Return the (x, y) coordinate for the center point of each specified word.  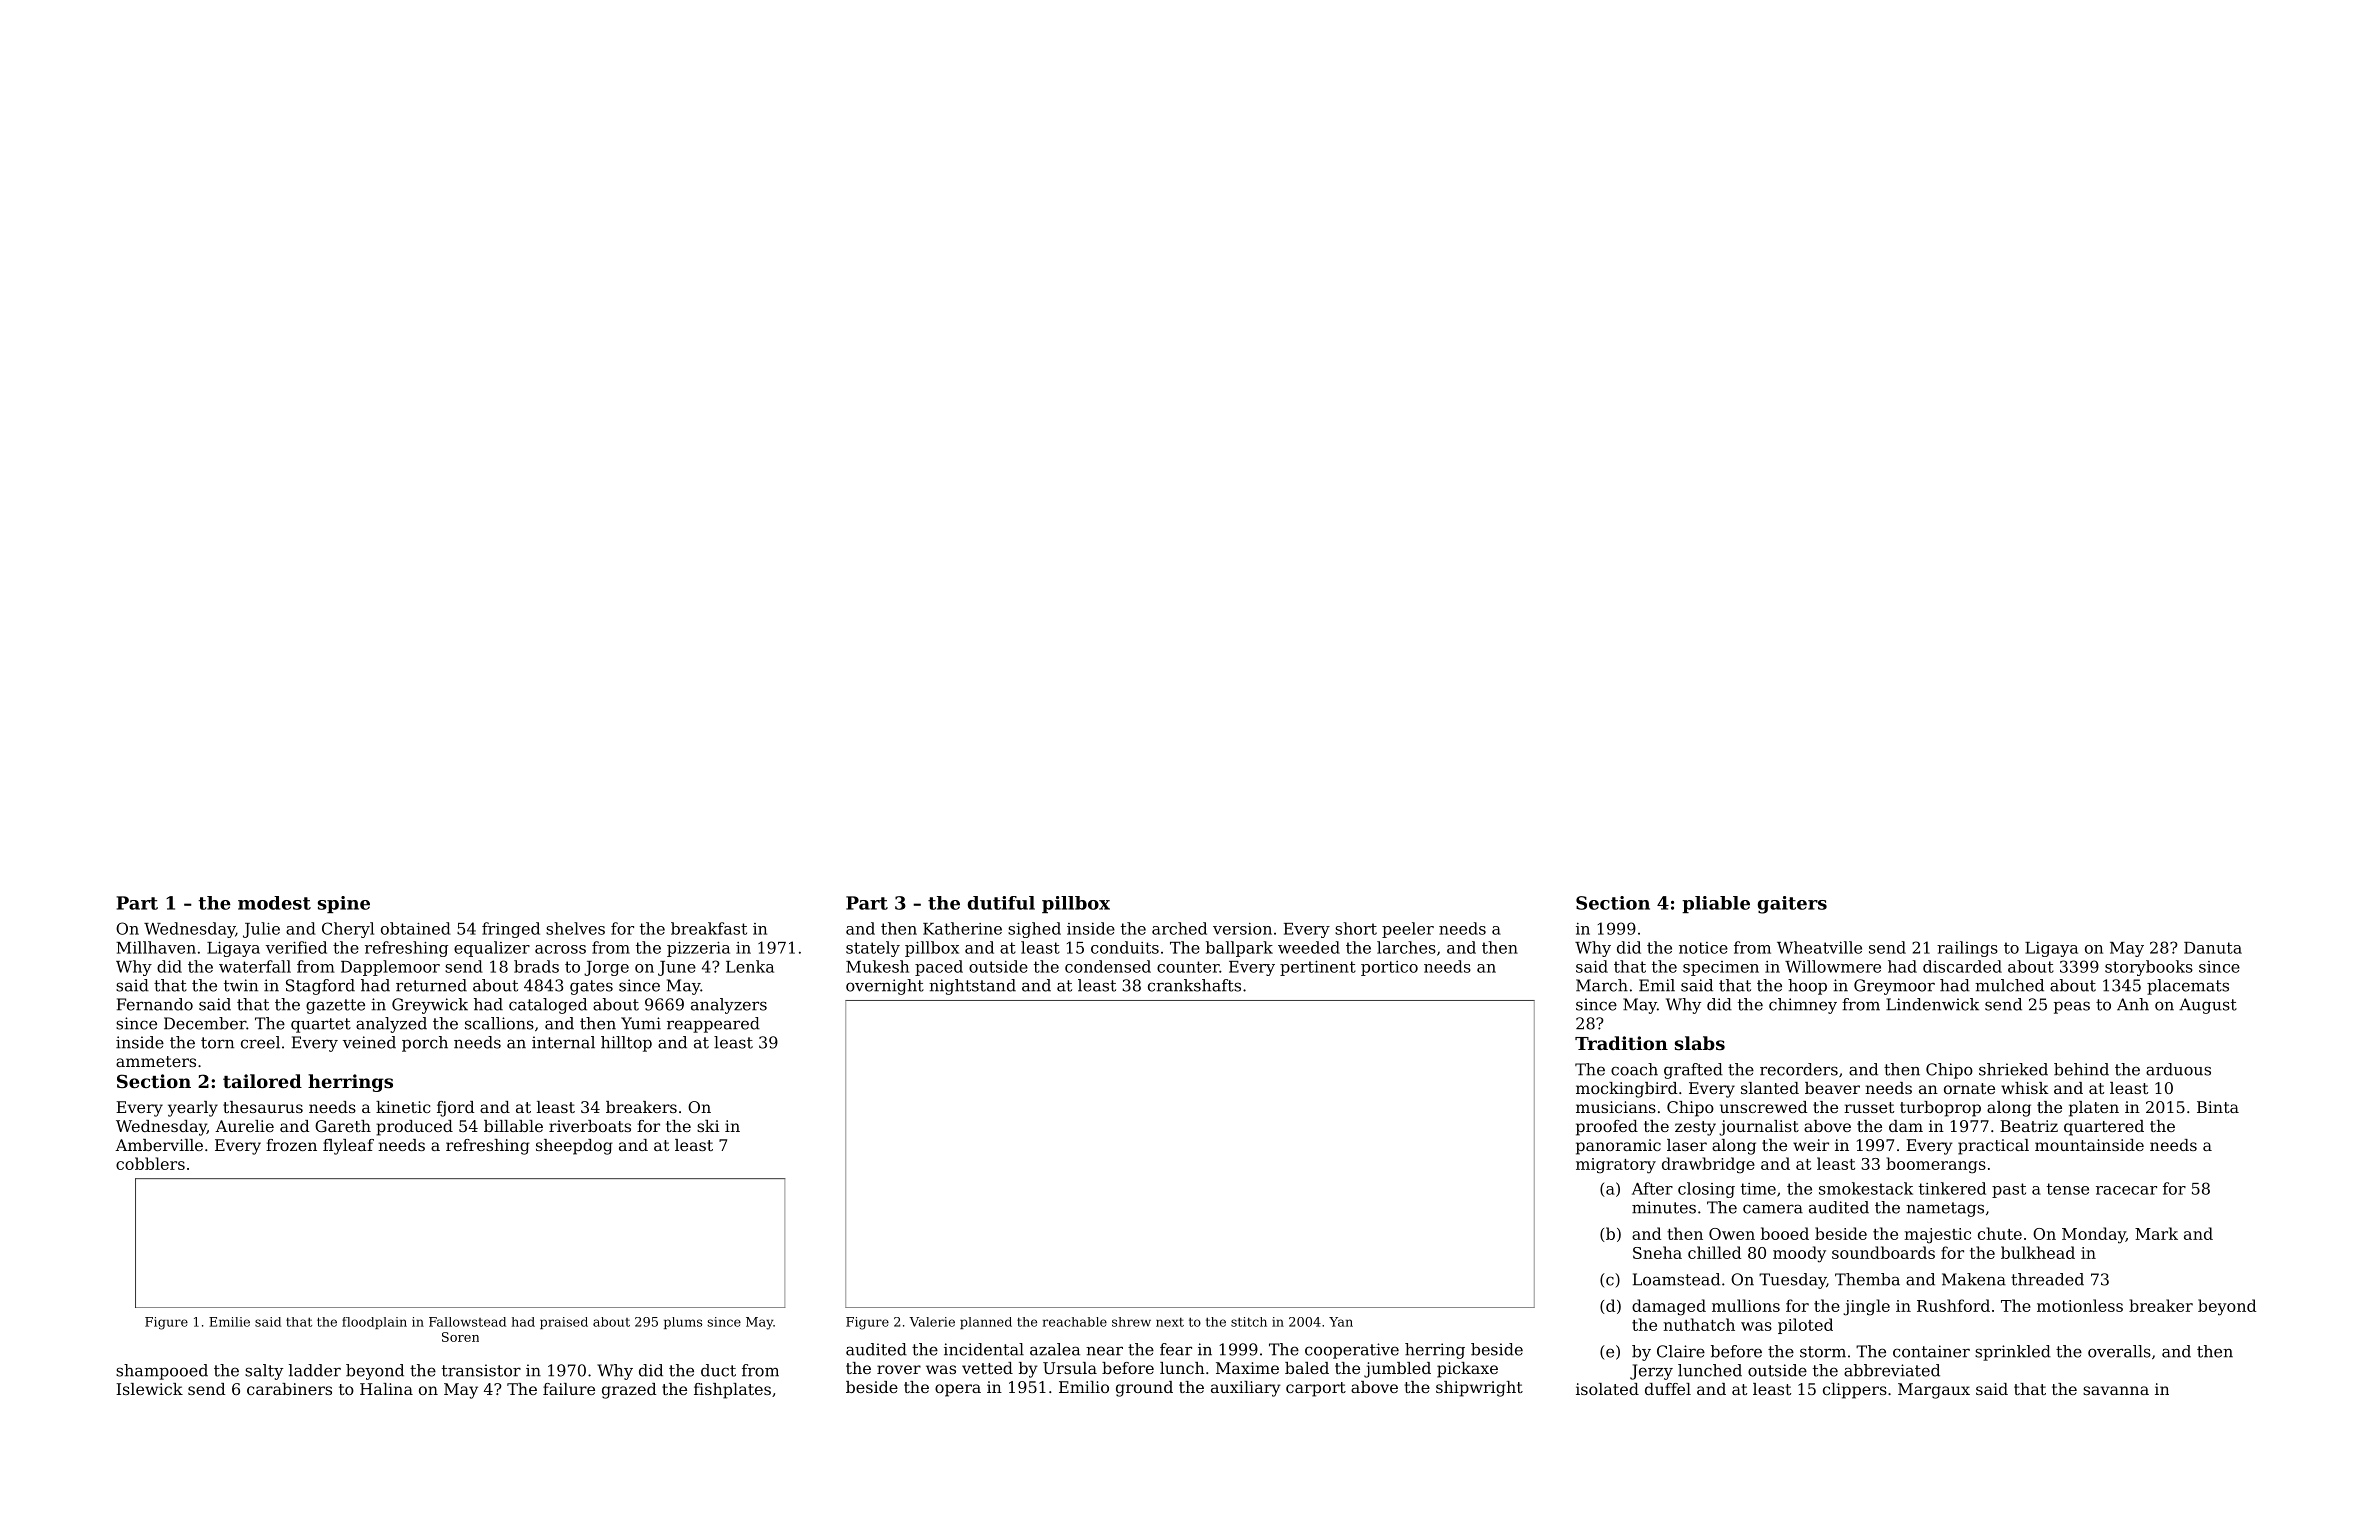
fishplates (732, 1391)
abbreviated (1892, 1370)
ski (708, 1126)
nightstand (972, 987)
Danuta (2213, 948)
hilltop (626, 1044)
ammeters (156, 1061)
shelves (575, 928)
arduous (2178, 1069)
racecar (2126, 1190)
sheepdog (574, 1147)
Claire (1681, 1351)
